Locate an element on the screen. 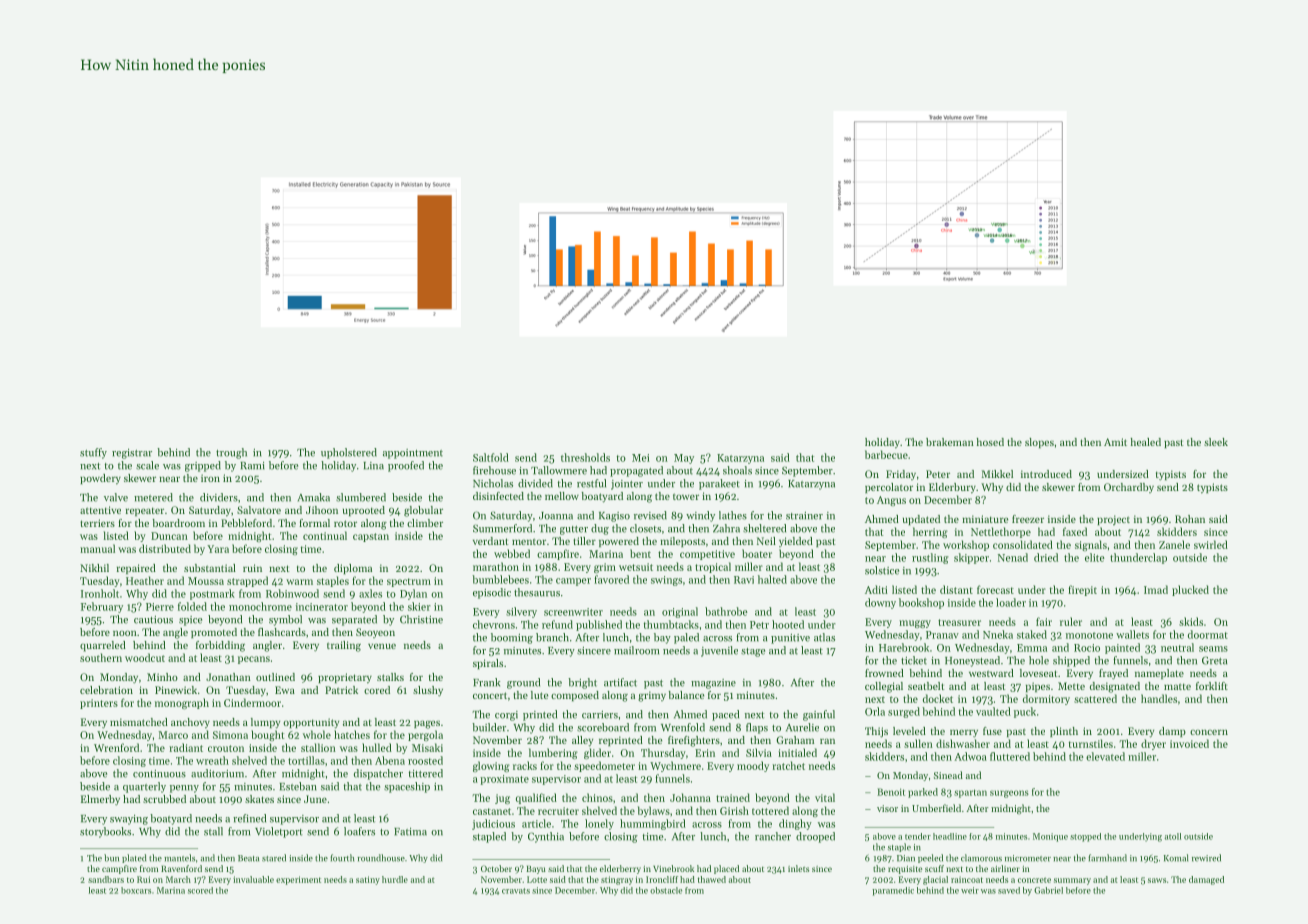 Image resolution: width=1308 pixels, height=924 pixels. Elmerby is located at coordinates (100, 800).
